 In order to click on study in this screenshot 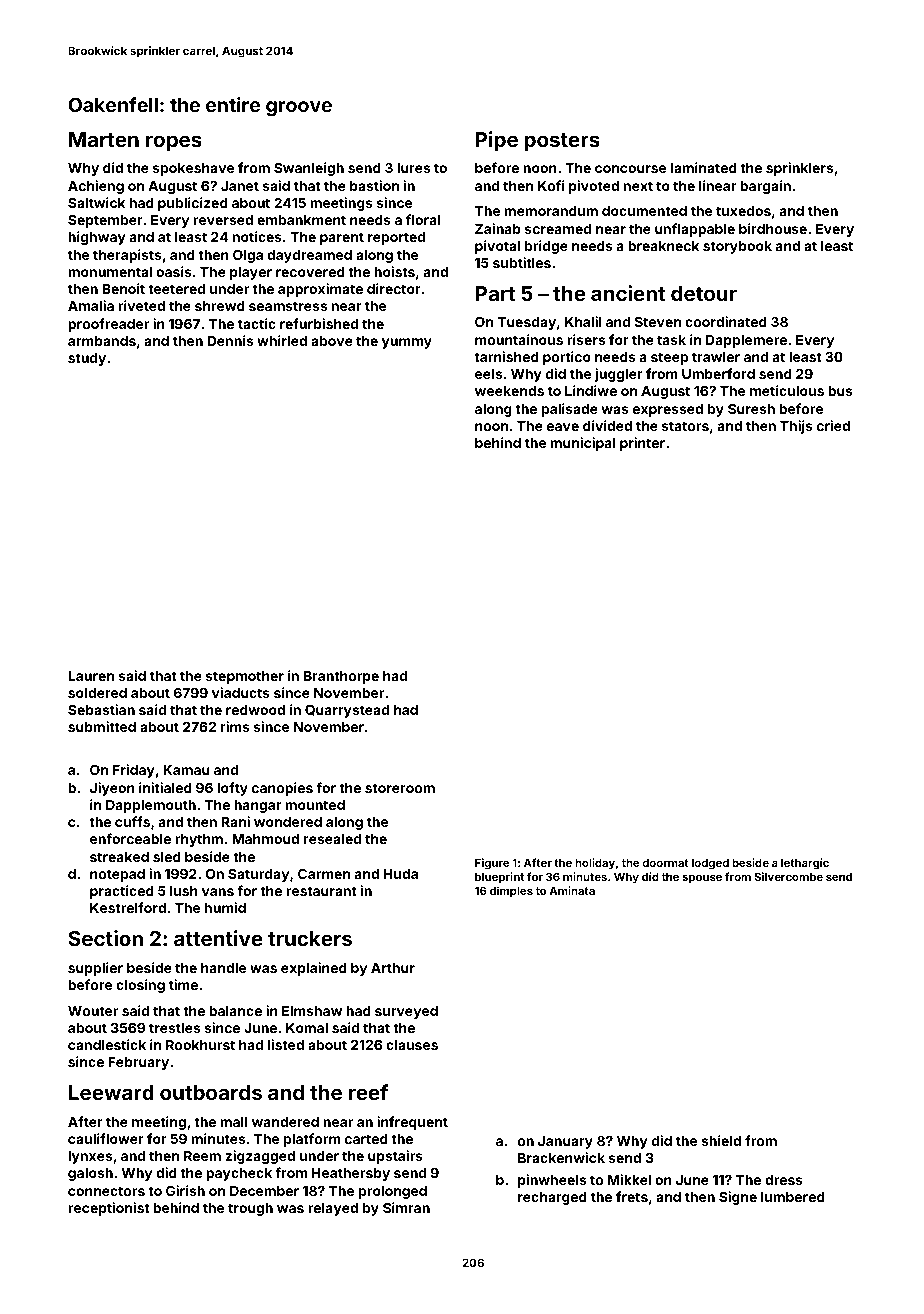, I will do `click(87, 359)`.
